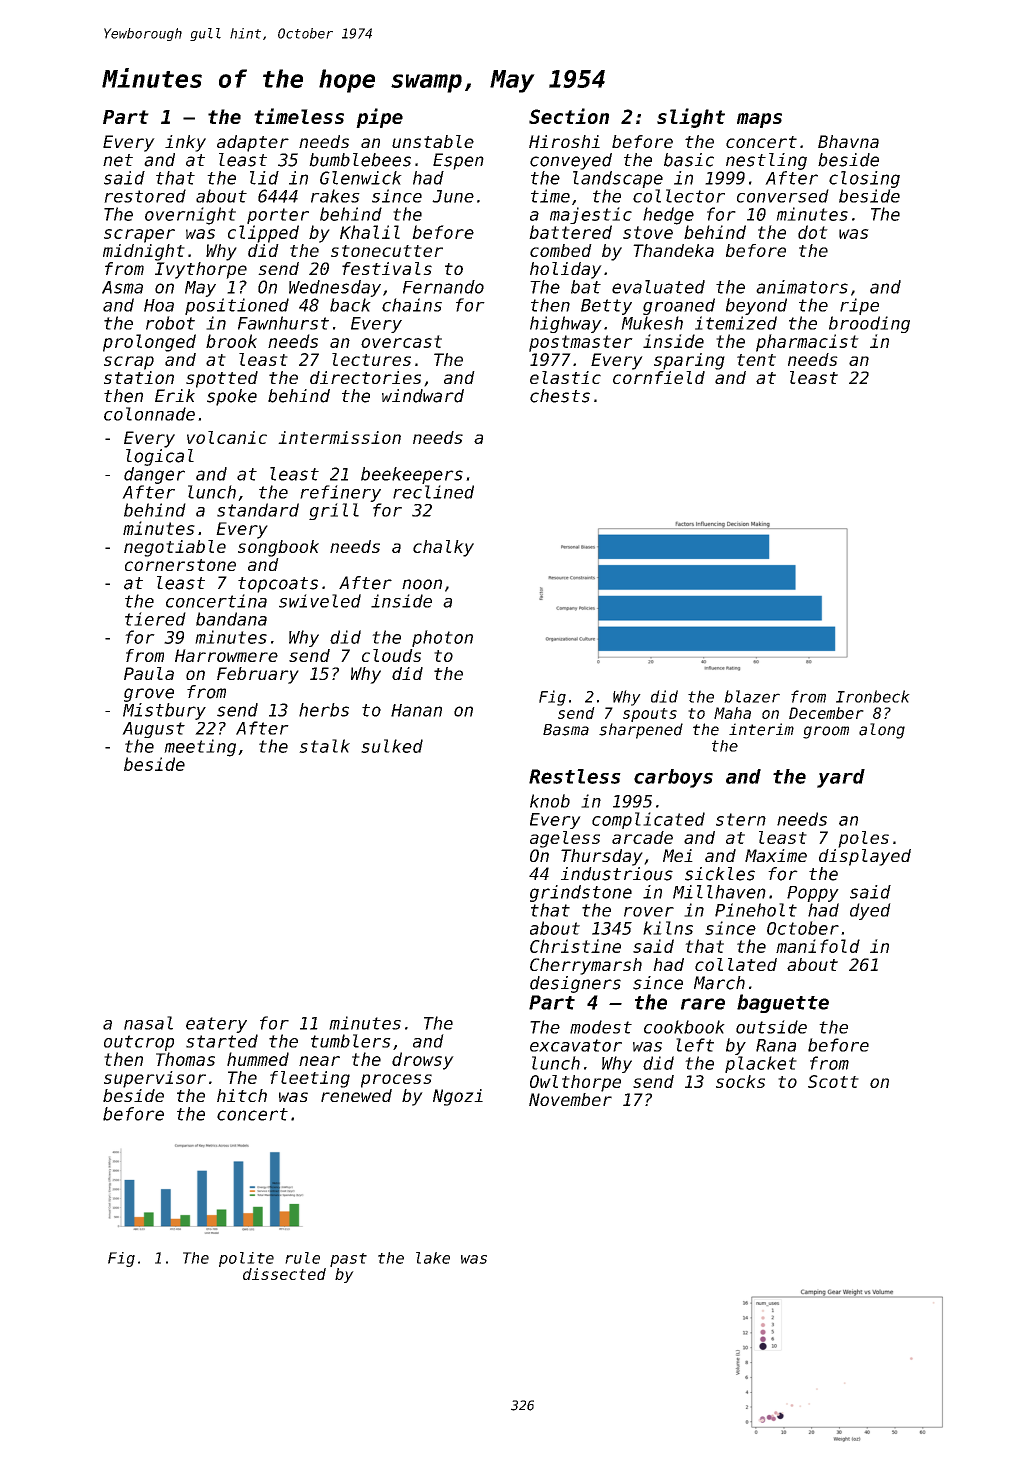 The width and height of the screenshot is (1022, 1480). What do you see at coordinates (870, 911) in the screenshot?
I see `dyed` at bounding box center [870, 911].
